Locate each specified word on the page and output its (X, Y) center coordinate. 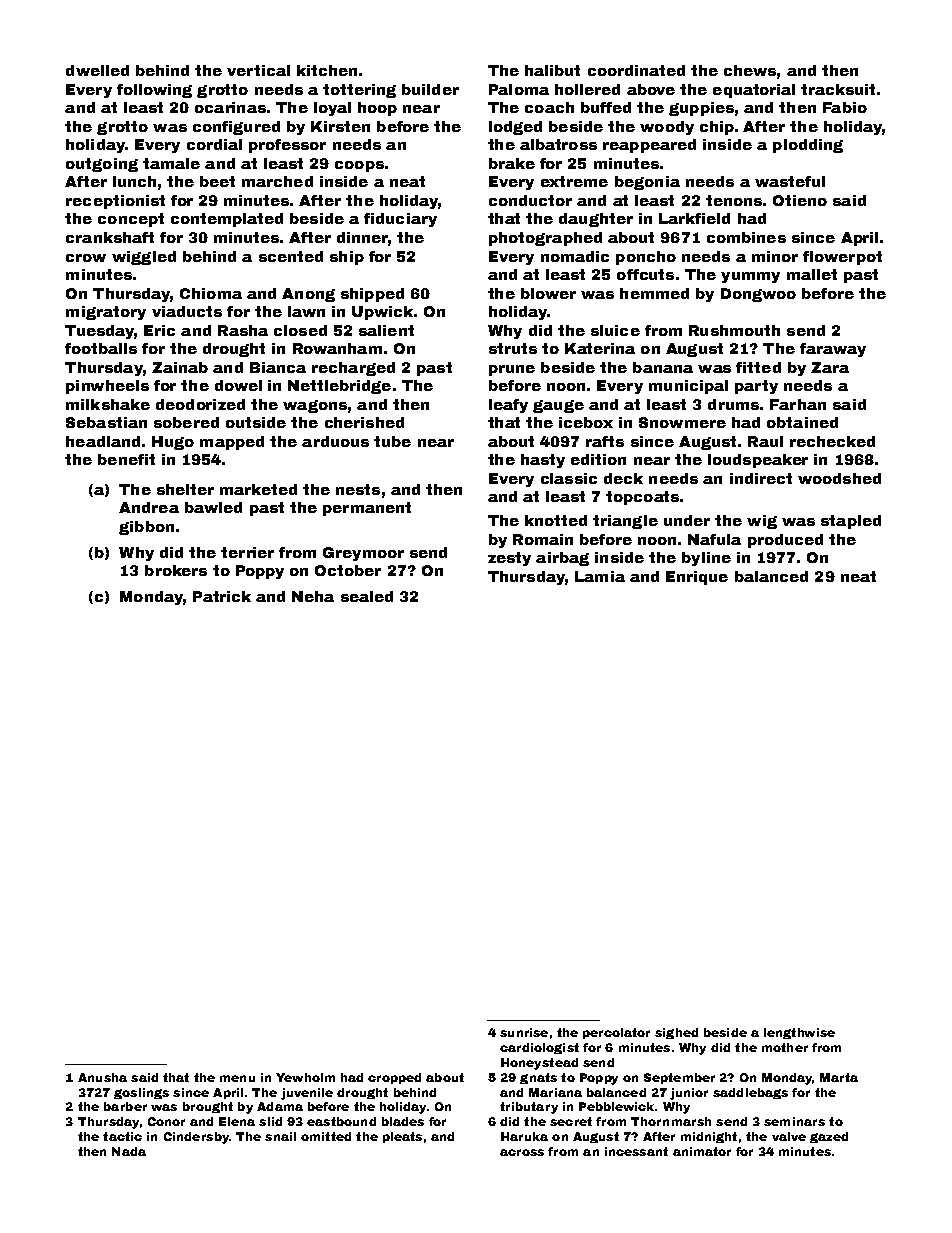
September (679, 1078)
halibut (552, 70)
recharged (353, 369)
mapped (232, 443)
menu (237, 1078)
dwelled (97, 70)
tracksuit (838, 89)
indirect (761, 478)
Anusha (102, 1077)
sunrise (524, 1032)
